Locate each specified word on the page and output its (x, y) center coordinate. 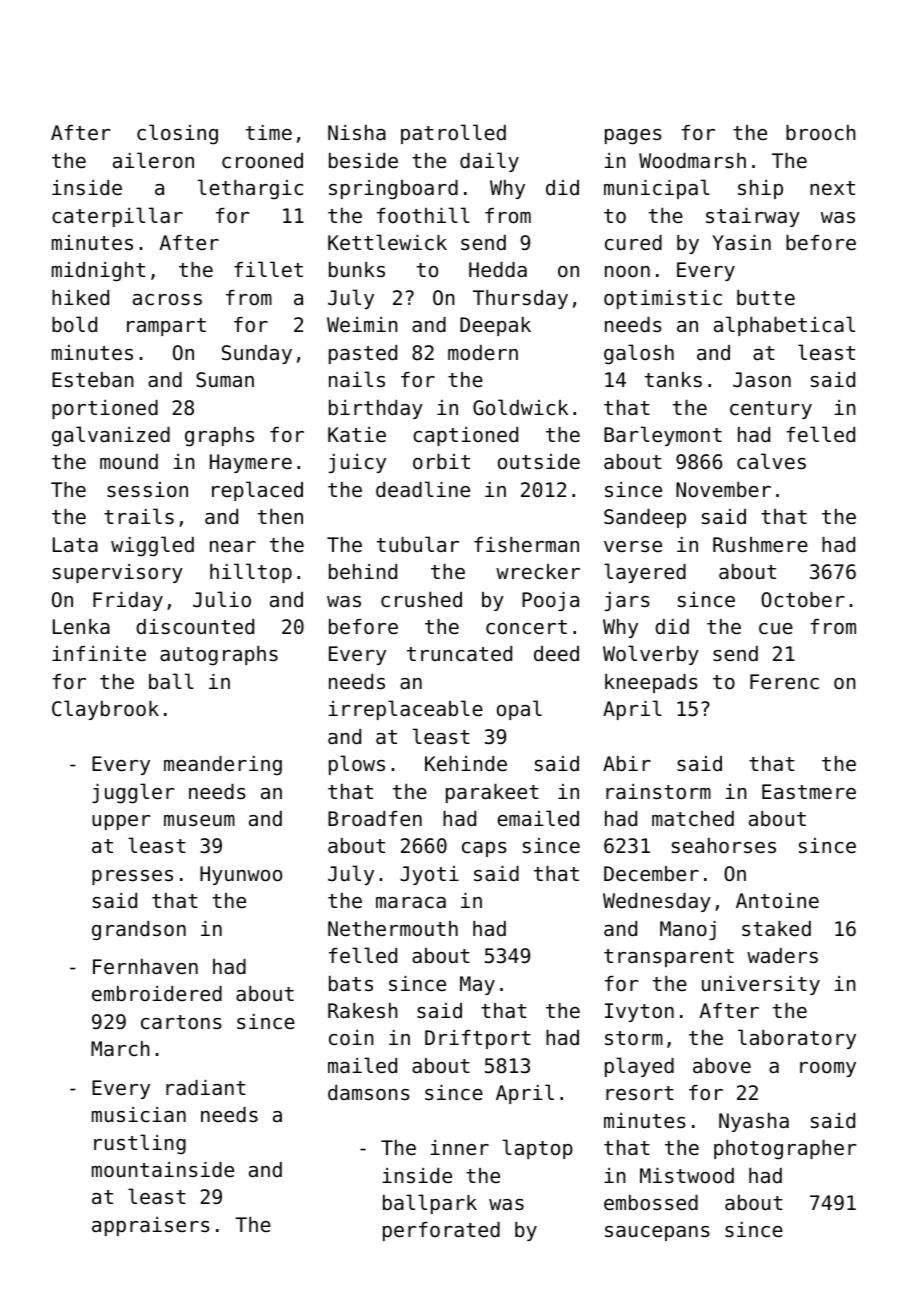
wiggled (152, 546)
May (477, 985)
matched (693, 819)
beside (363, 161)
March (120, 1048)
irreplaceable (405, 710)
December (651, 874)
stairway (753, 217)
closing (177, 134)
